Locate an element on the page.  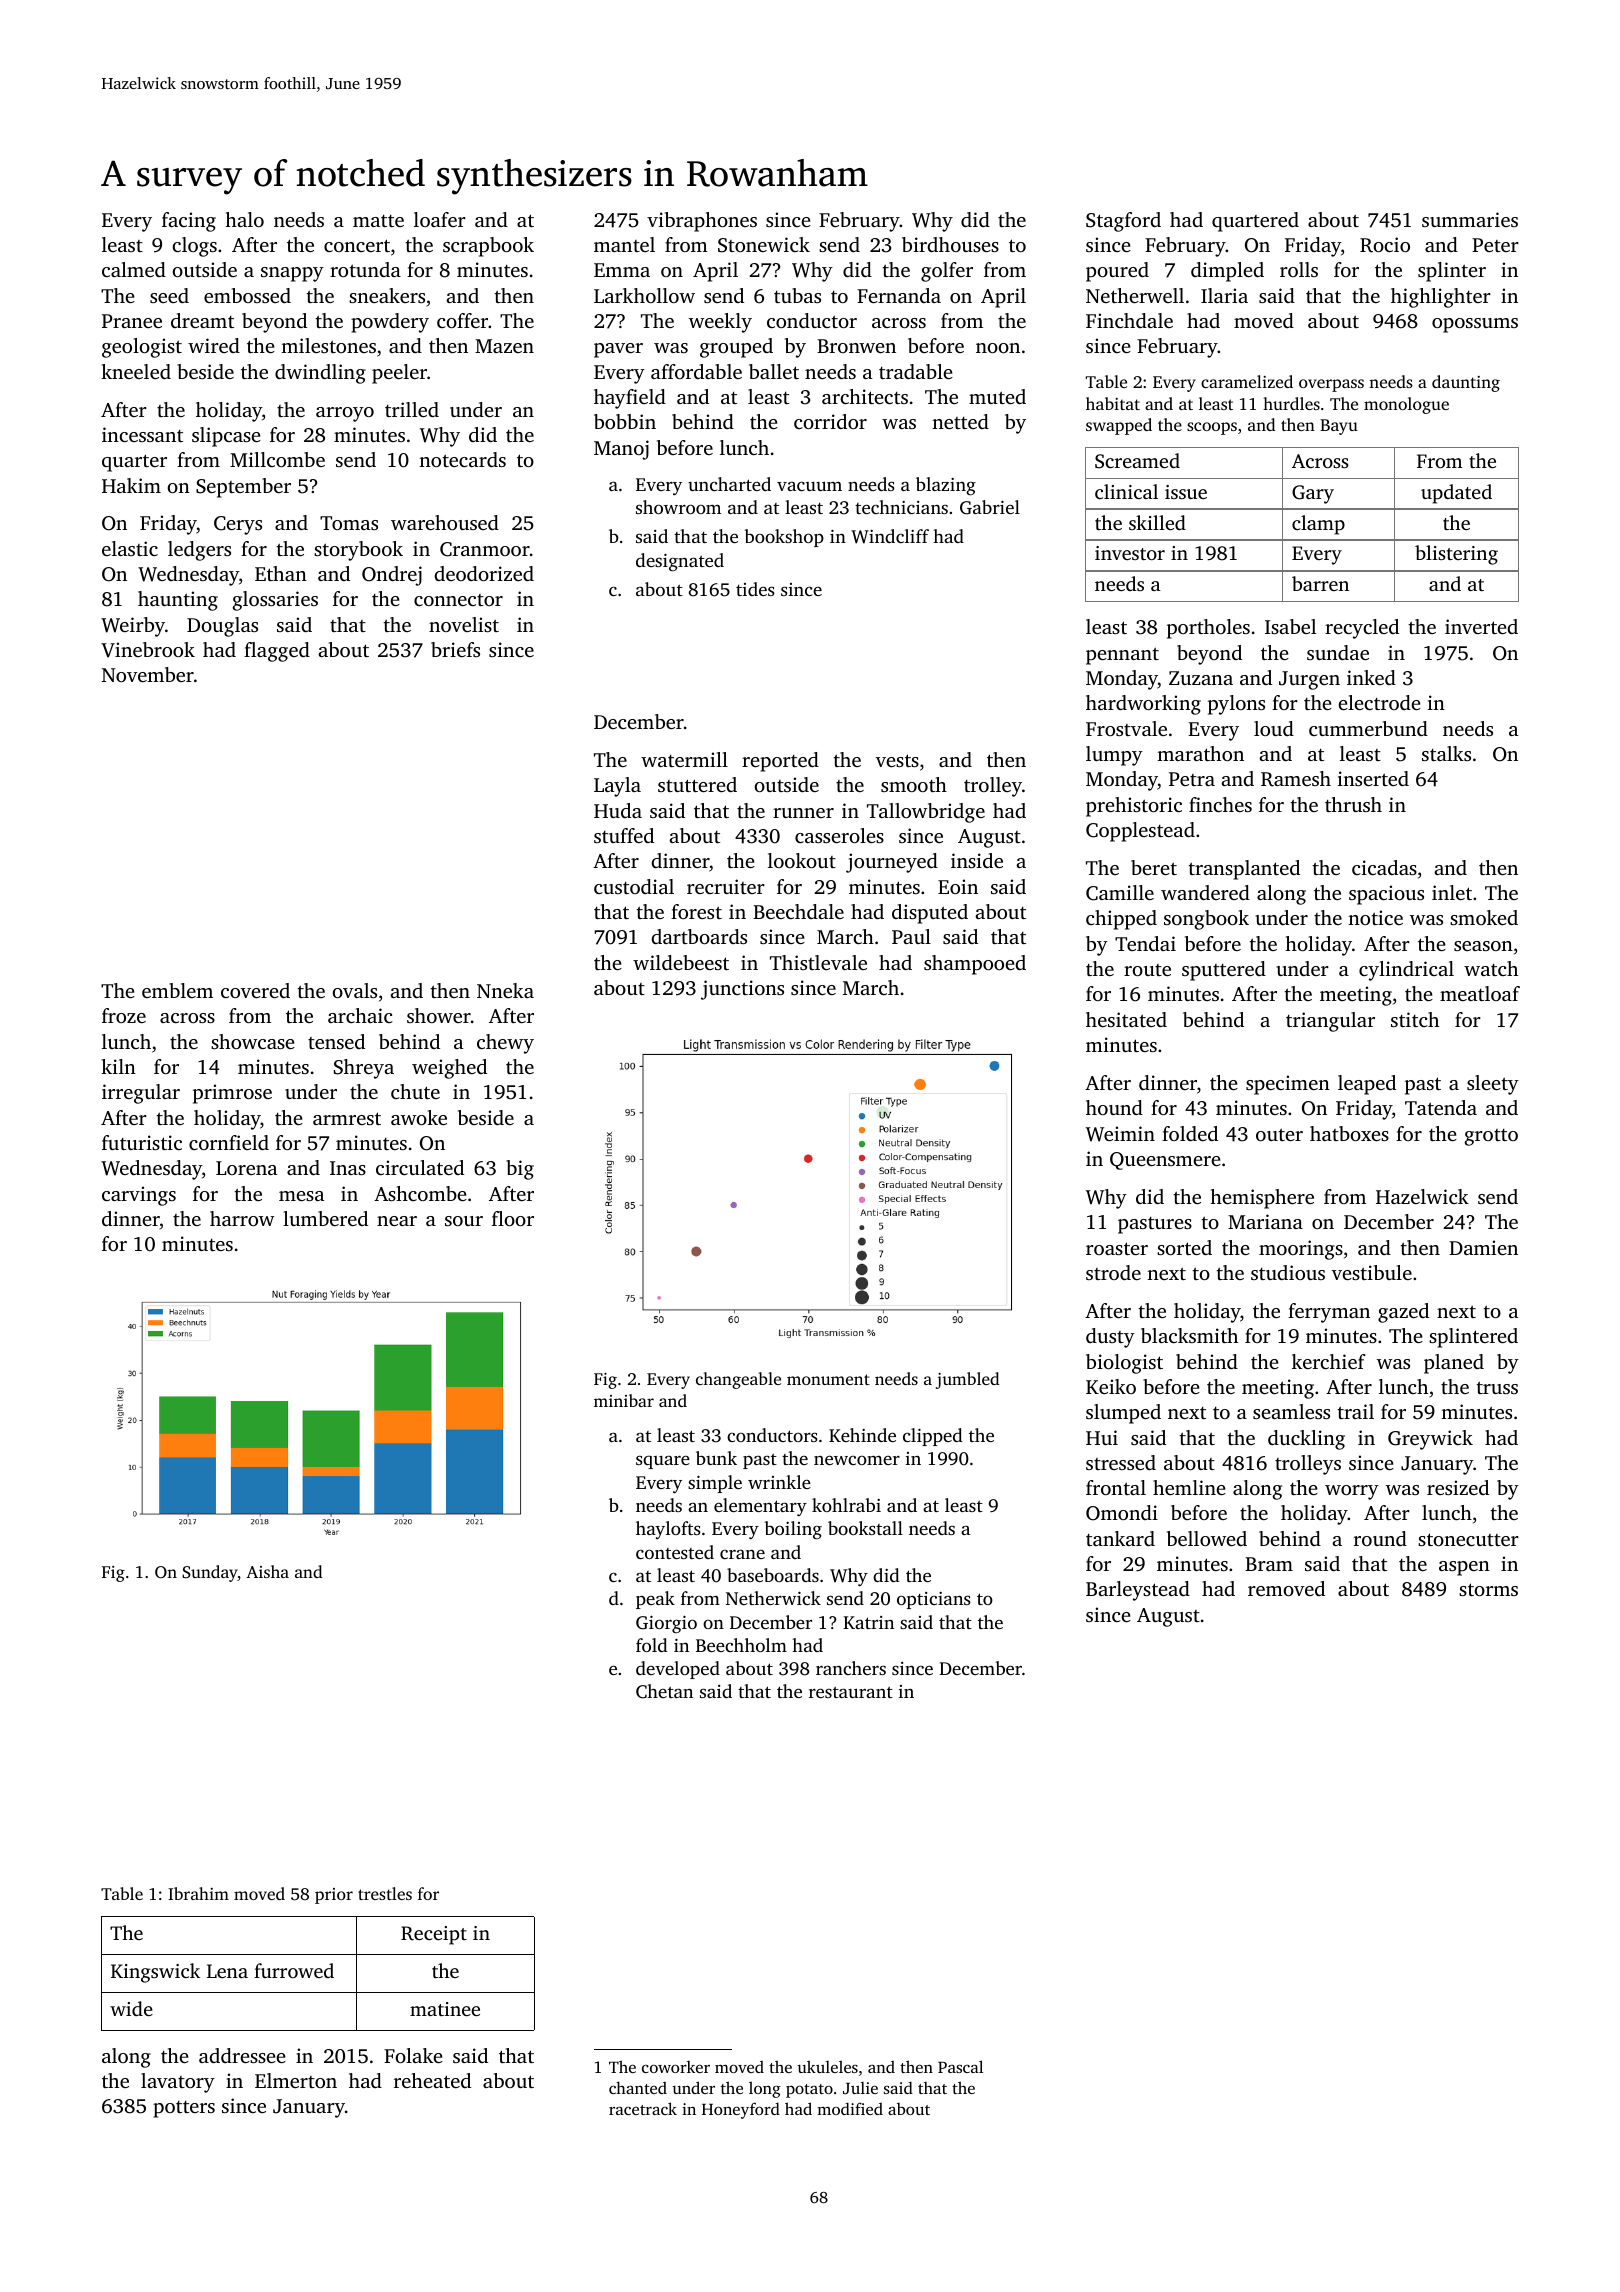
restaurant is located at coordinates (851, 1692).
